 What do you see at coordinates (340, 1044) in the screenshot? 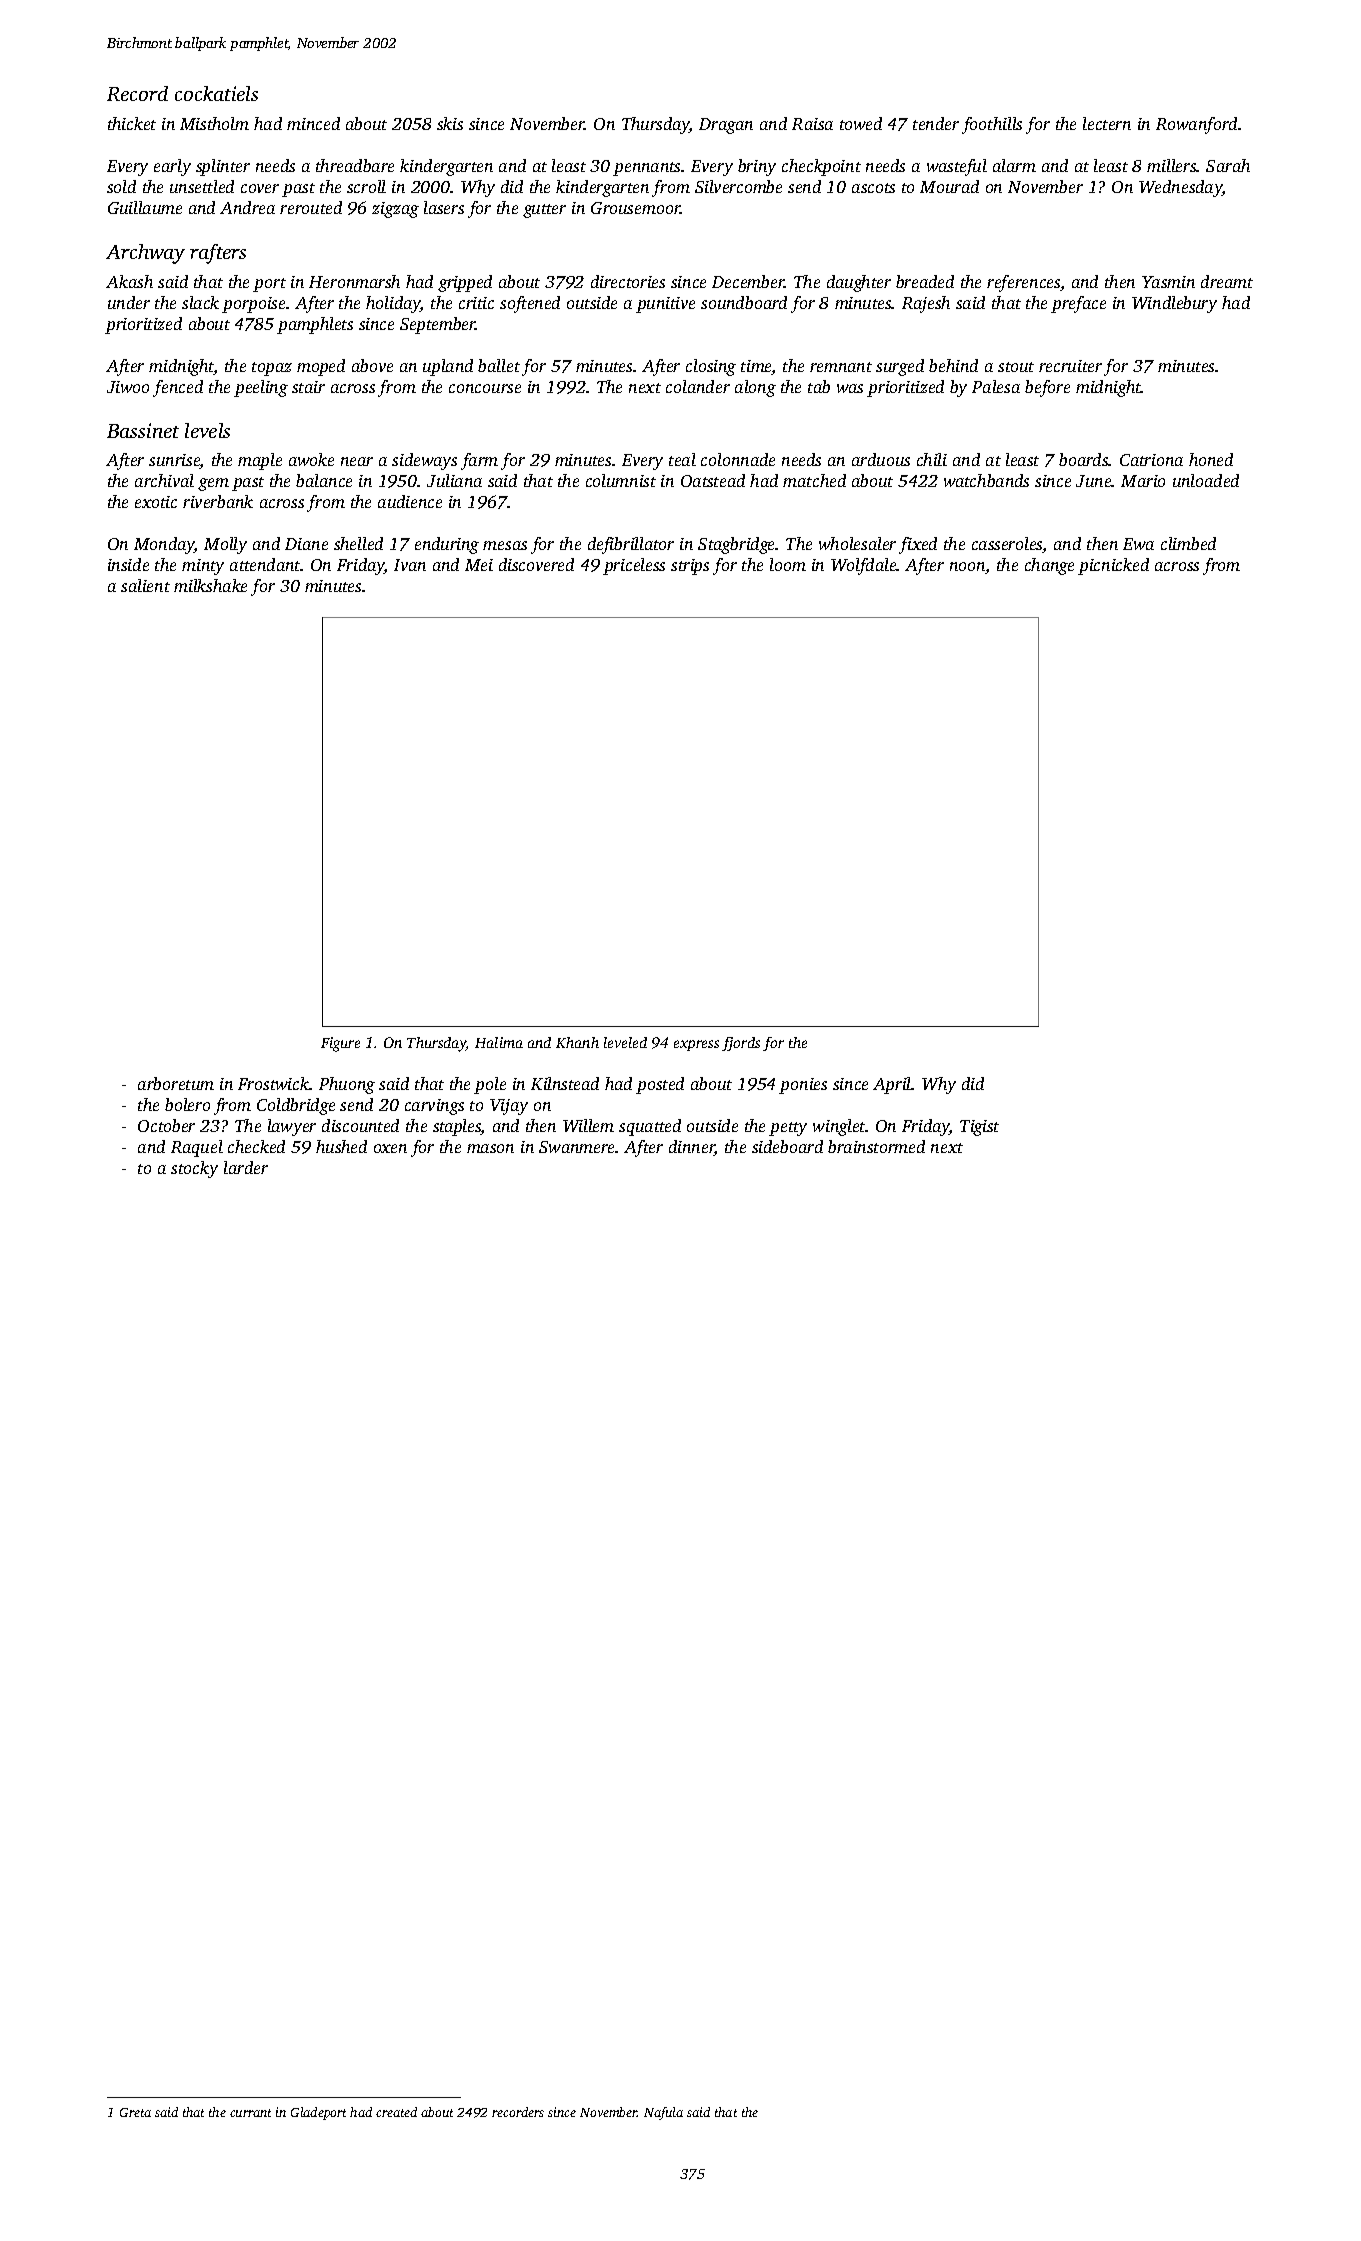
I see `Figure` at bounding box center [340, 1044].
